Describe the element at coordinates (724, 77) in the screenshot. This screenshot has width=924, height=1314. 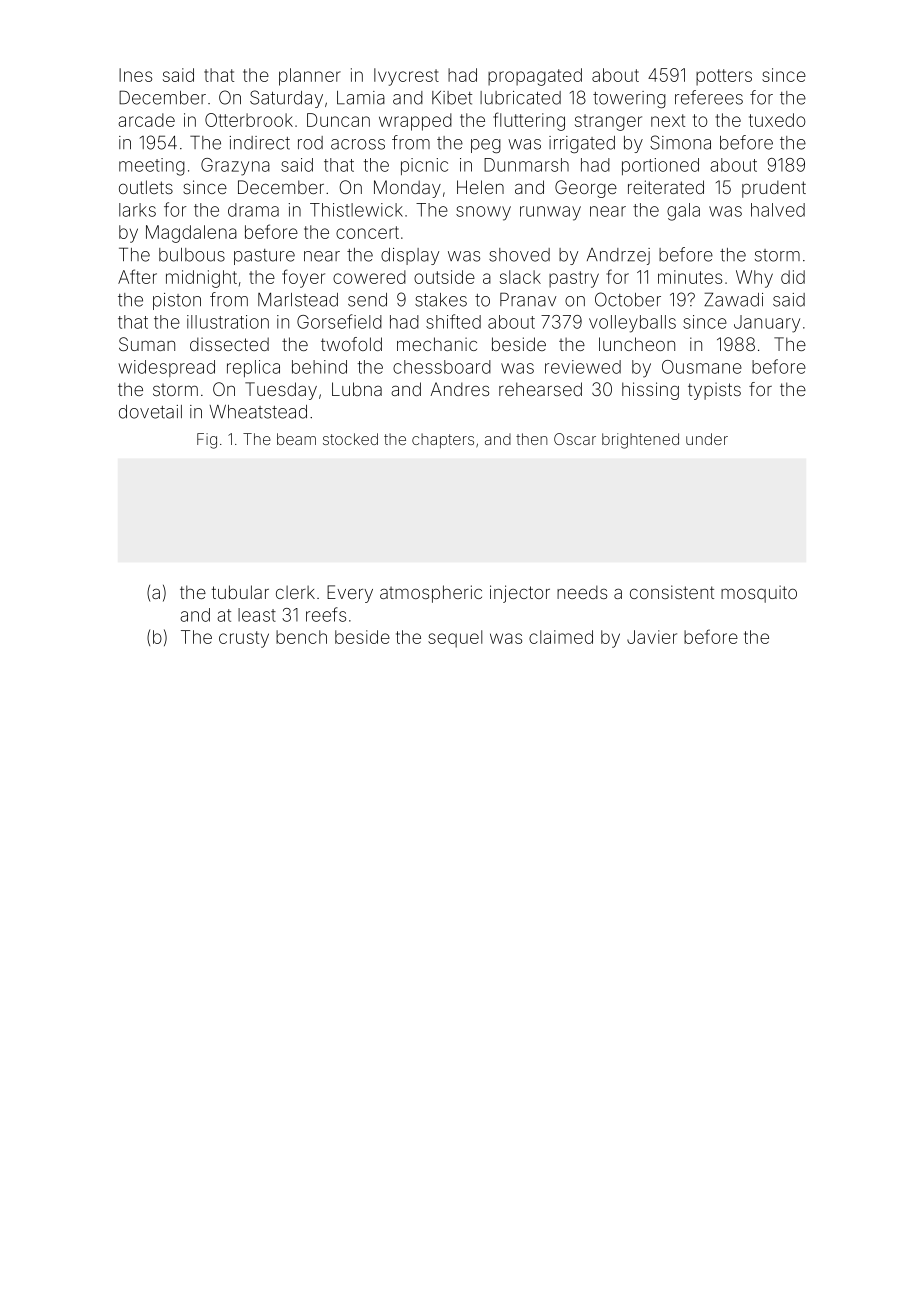
I see `potters` at that location.
